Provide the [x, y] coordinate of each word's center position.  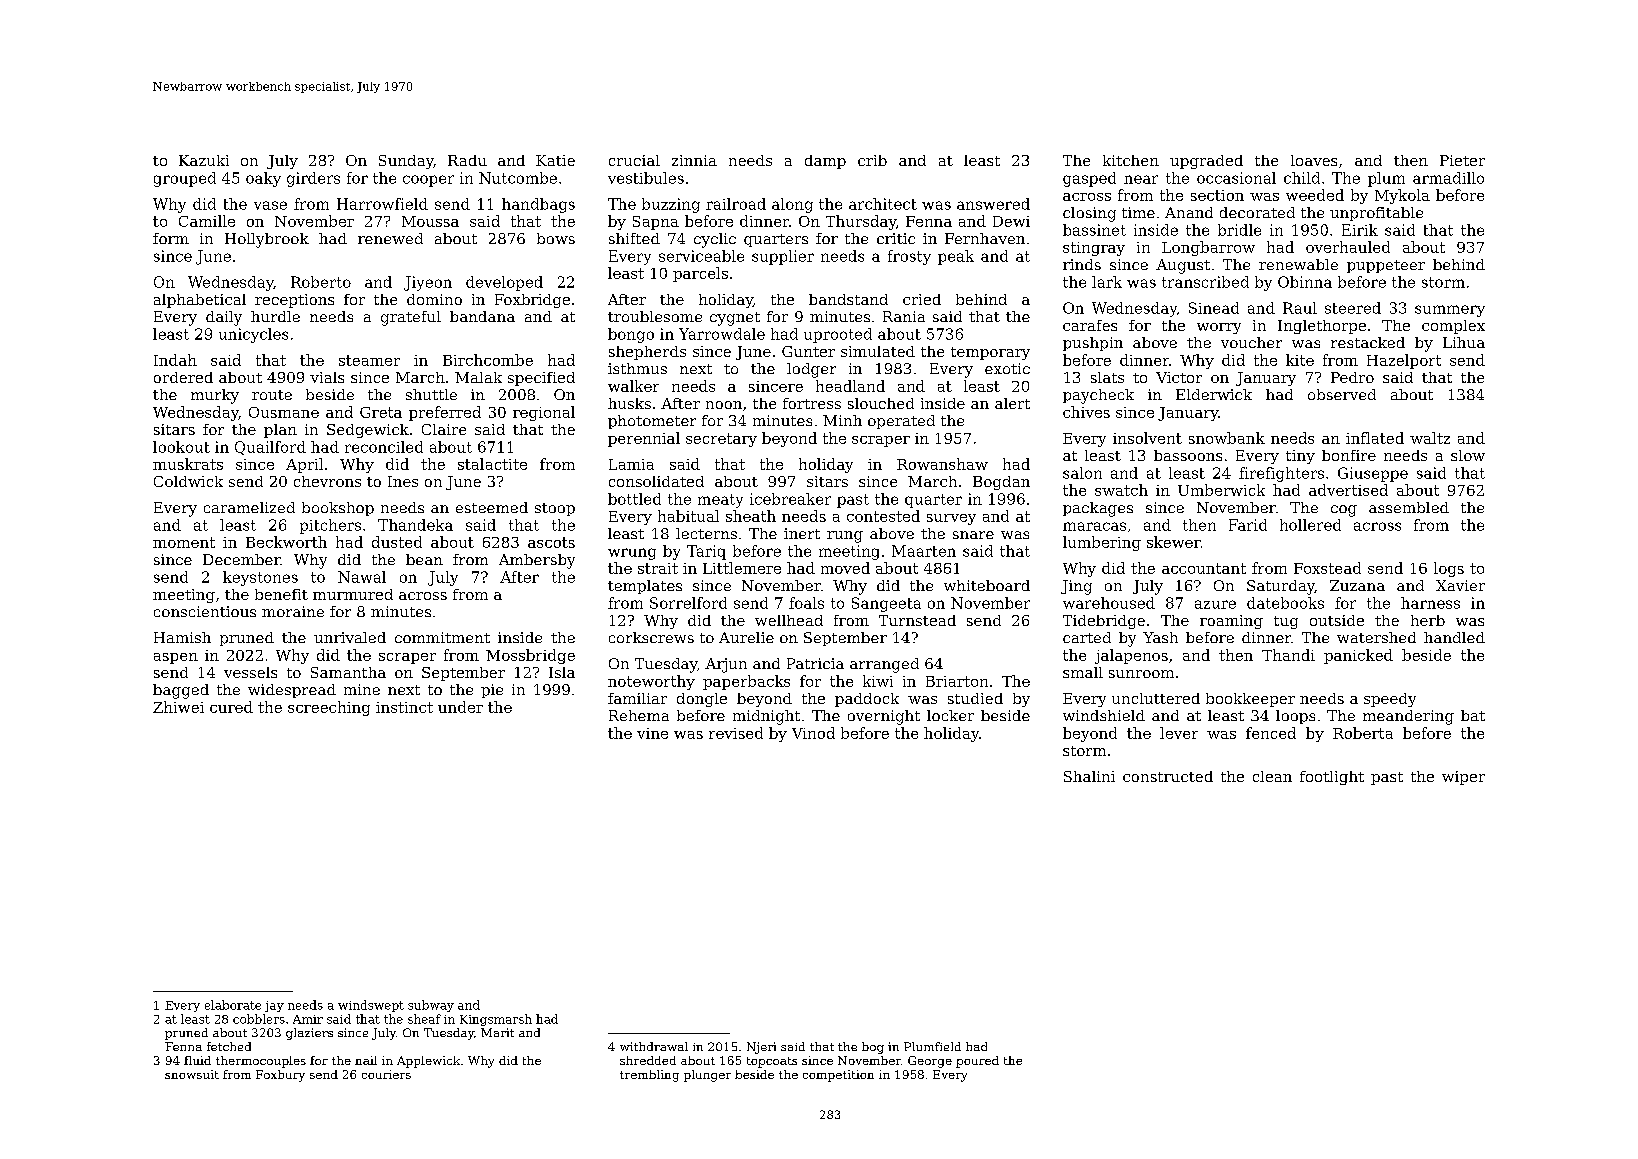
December [242, 559]
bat [1473, 715]
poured [977, 1062]
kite [1300, 360]
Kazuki [204, 160]
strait [658, 568]
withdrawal [654, 1046]
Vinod [813, 733]
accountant [1204, 568]
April [304, 465]
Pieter [1462, 160]
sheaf [424, 1019]
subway [431, 1006]
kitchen [1131, 160]
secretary [721, 440]
